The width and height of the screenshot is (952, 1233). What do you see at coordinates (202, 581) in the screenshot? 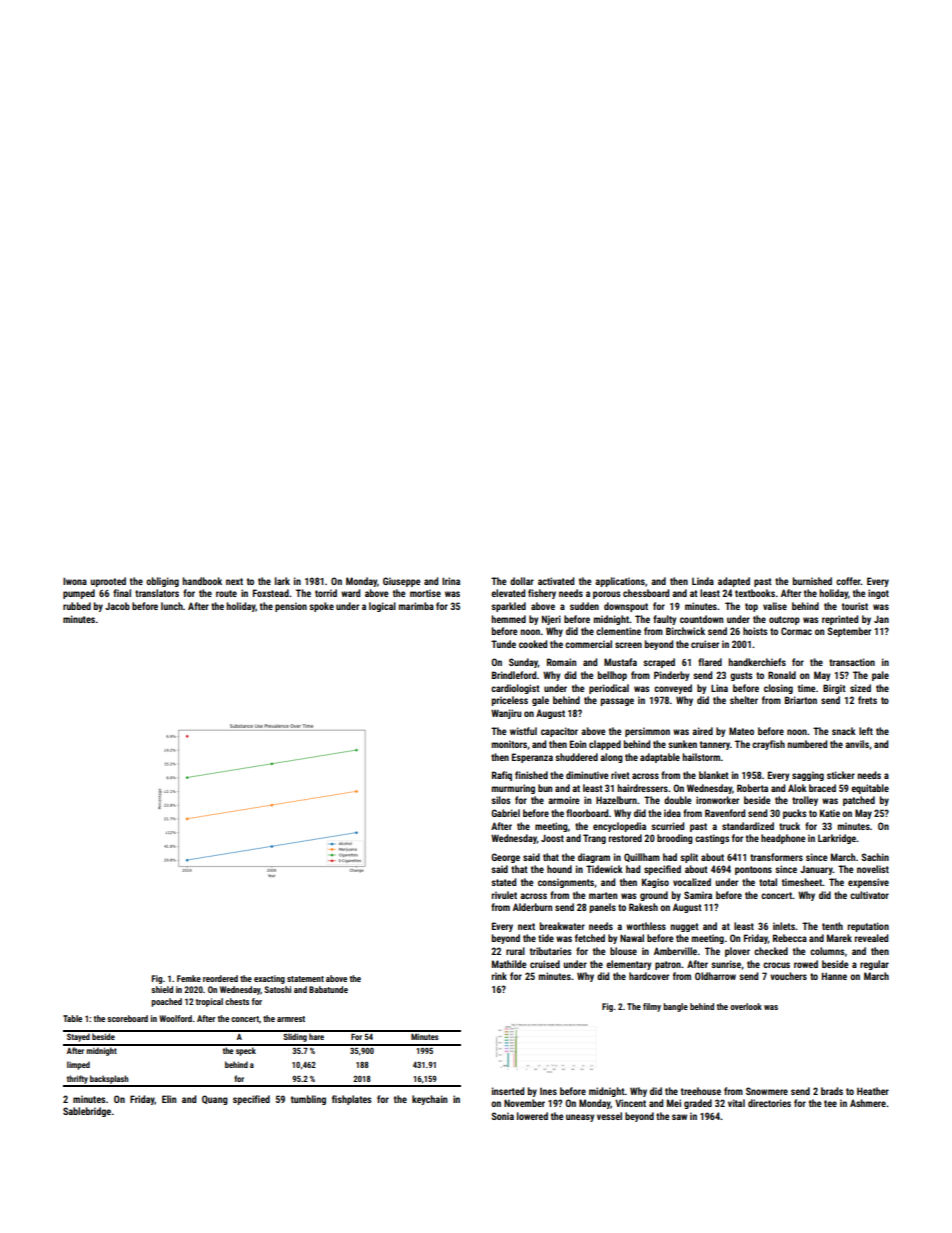
I see `handbook` at bounding box center [202, 581].
